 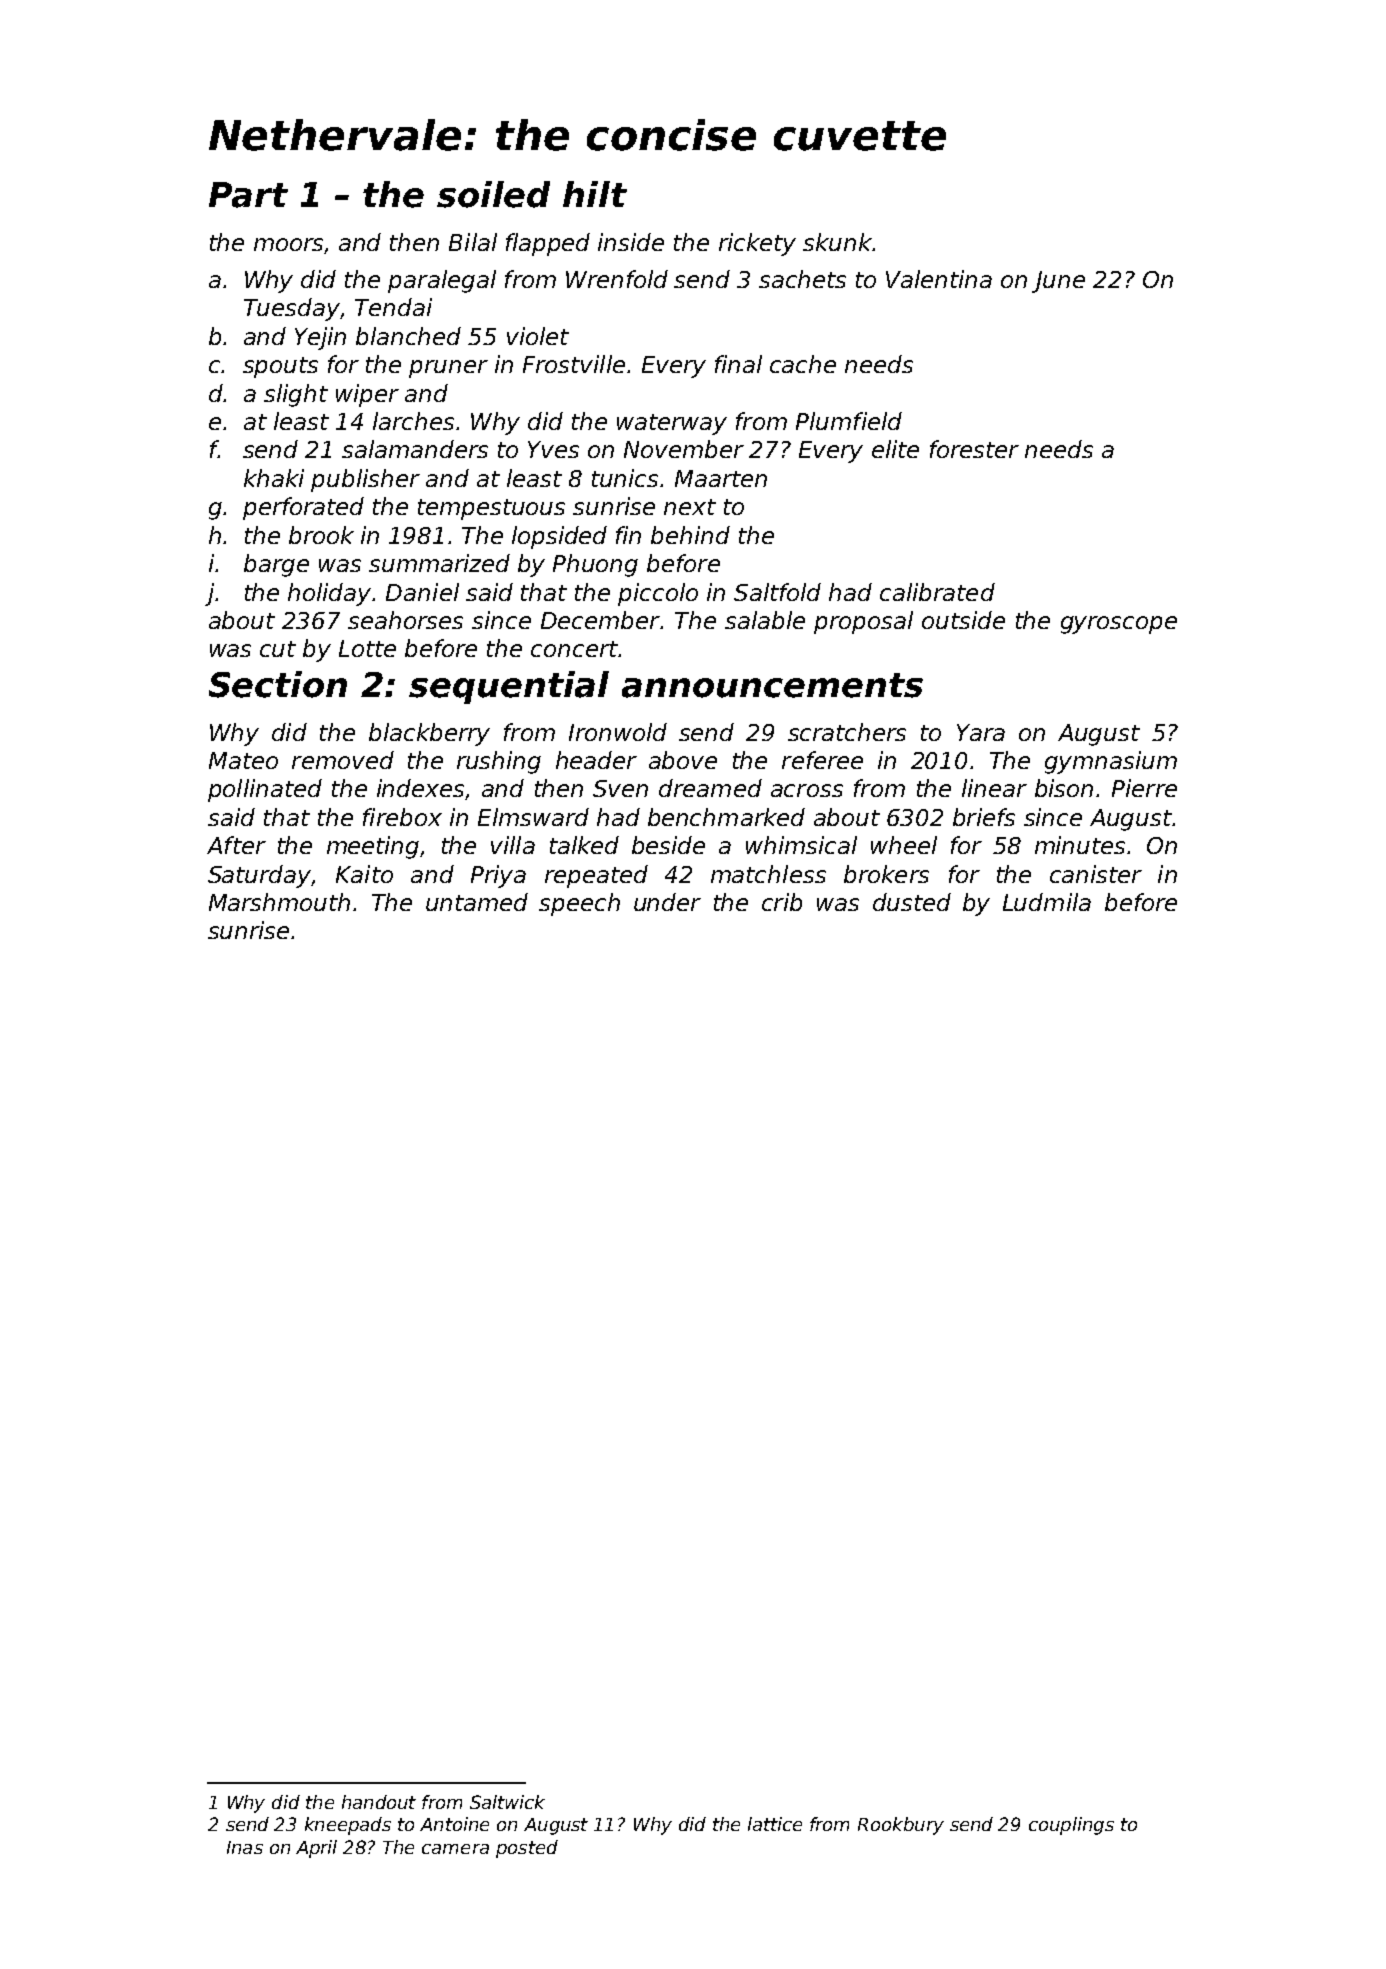 What do you see at coordinates (775, 1824) in the screenshot?
I see `lattice` at bounding box center [775, 1824].
